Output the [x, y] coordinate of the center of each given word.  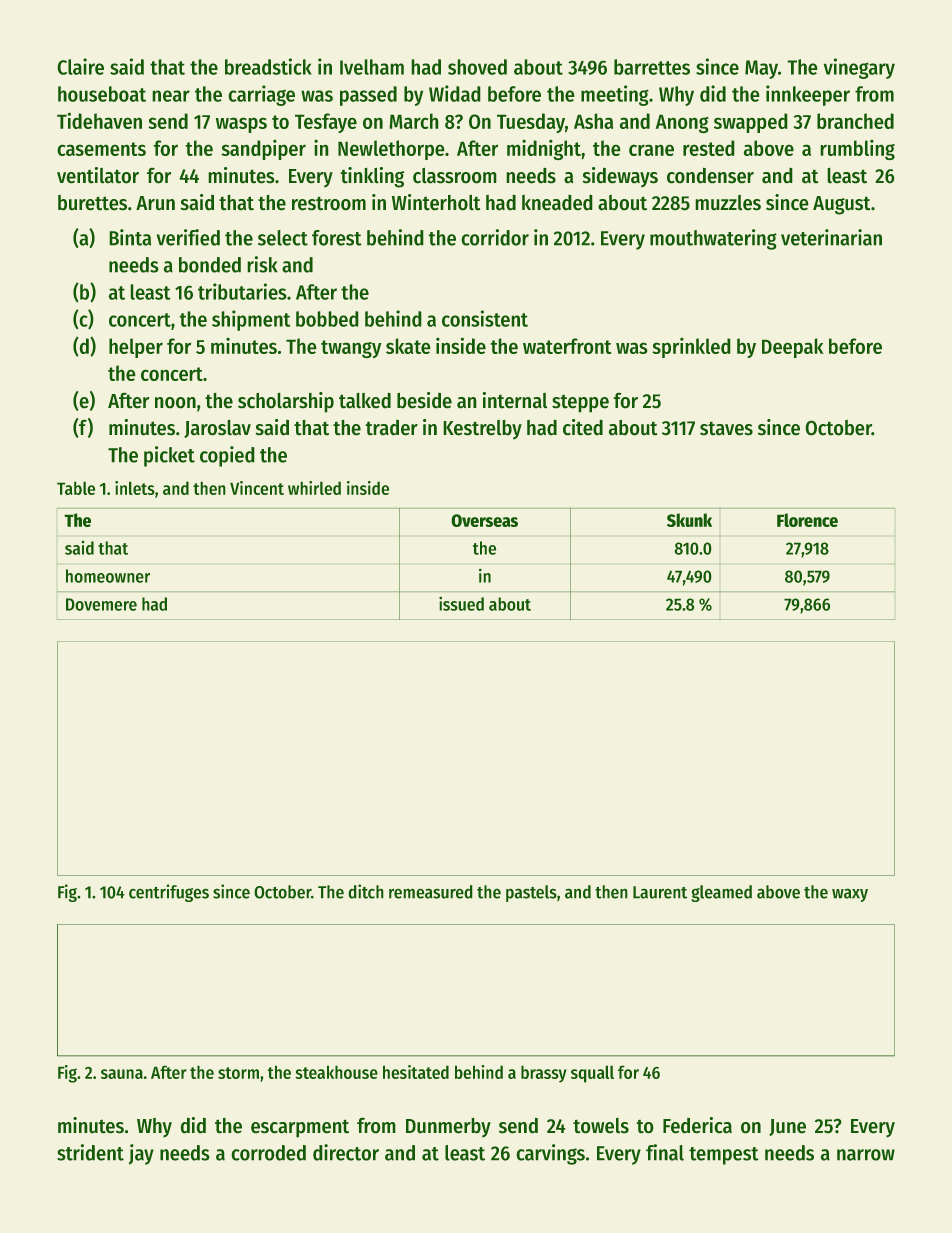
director [346, 1152]
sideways [620, 177]
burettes [92, 203]
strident [90, 1152]
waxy [850, 895]
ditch [366, 891]
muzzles [728, 203]
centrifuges [169, 893]
